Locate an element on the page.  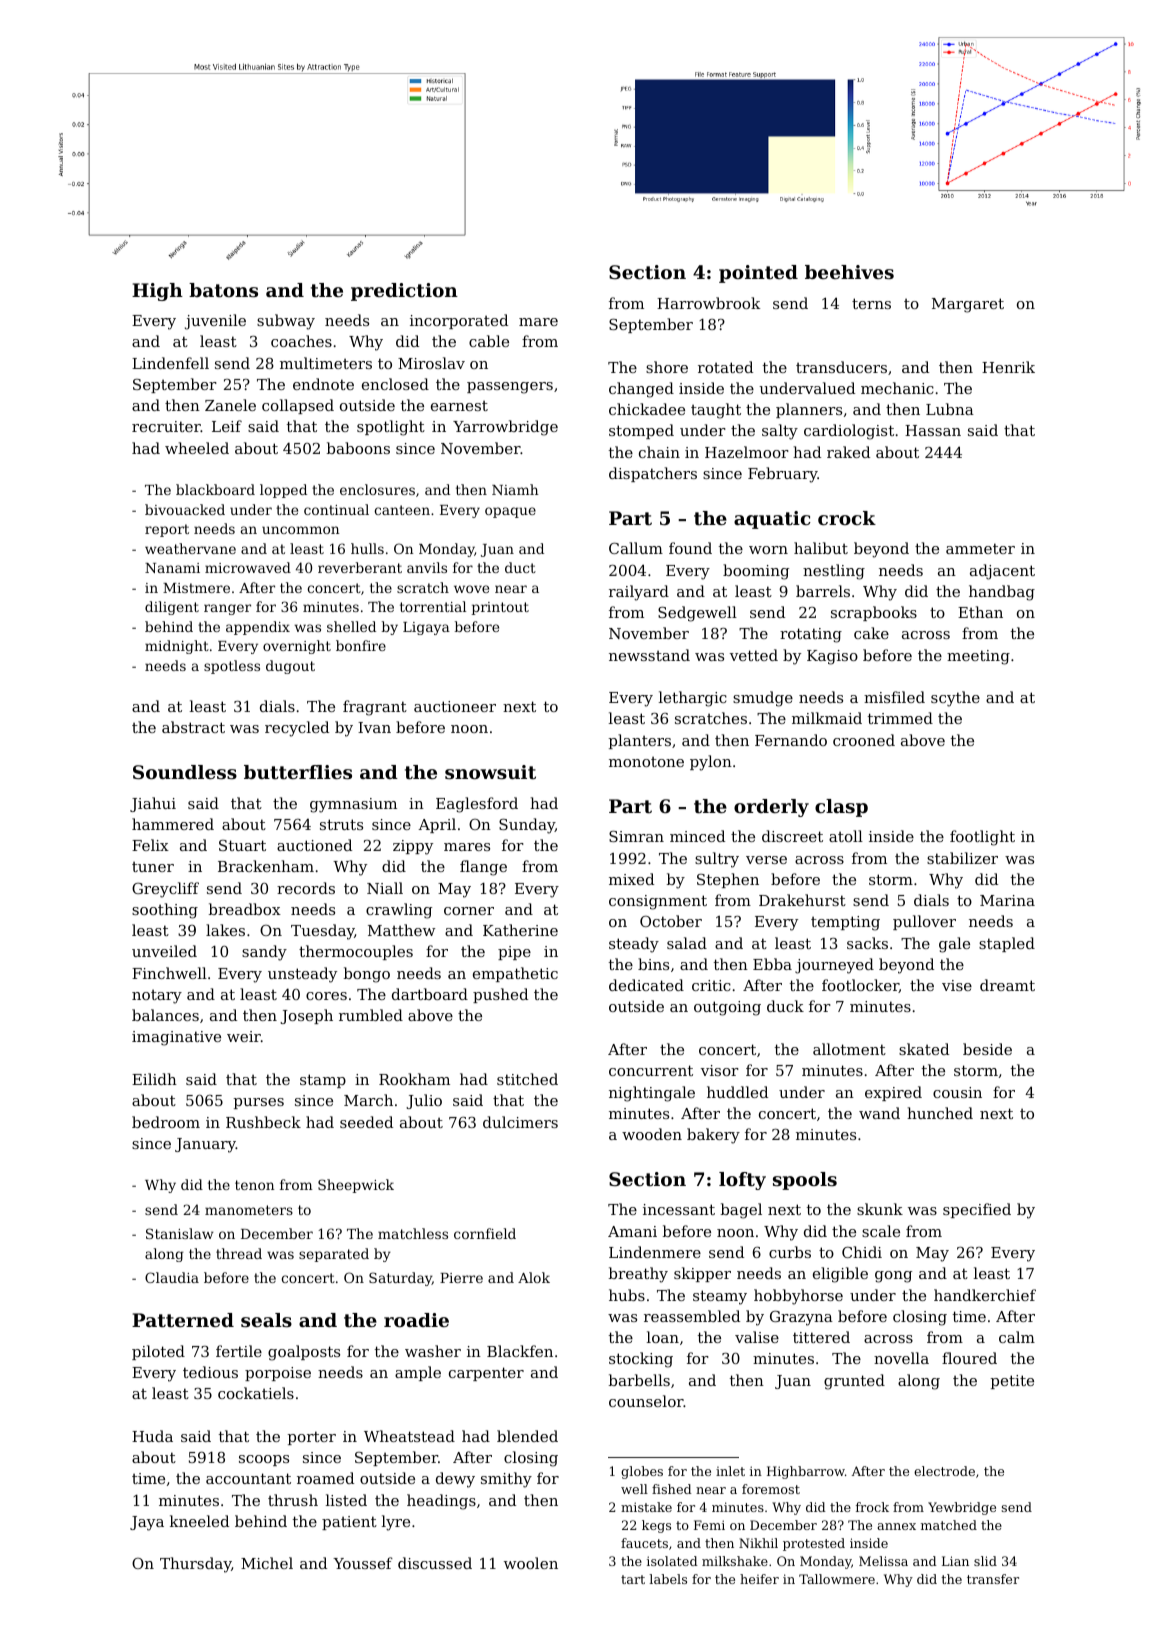
incessant is located at coordinates (679, 1209).
